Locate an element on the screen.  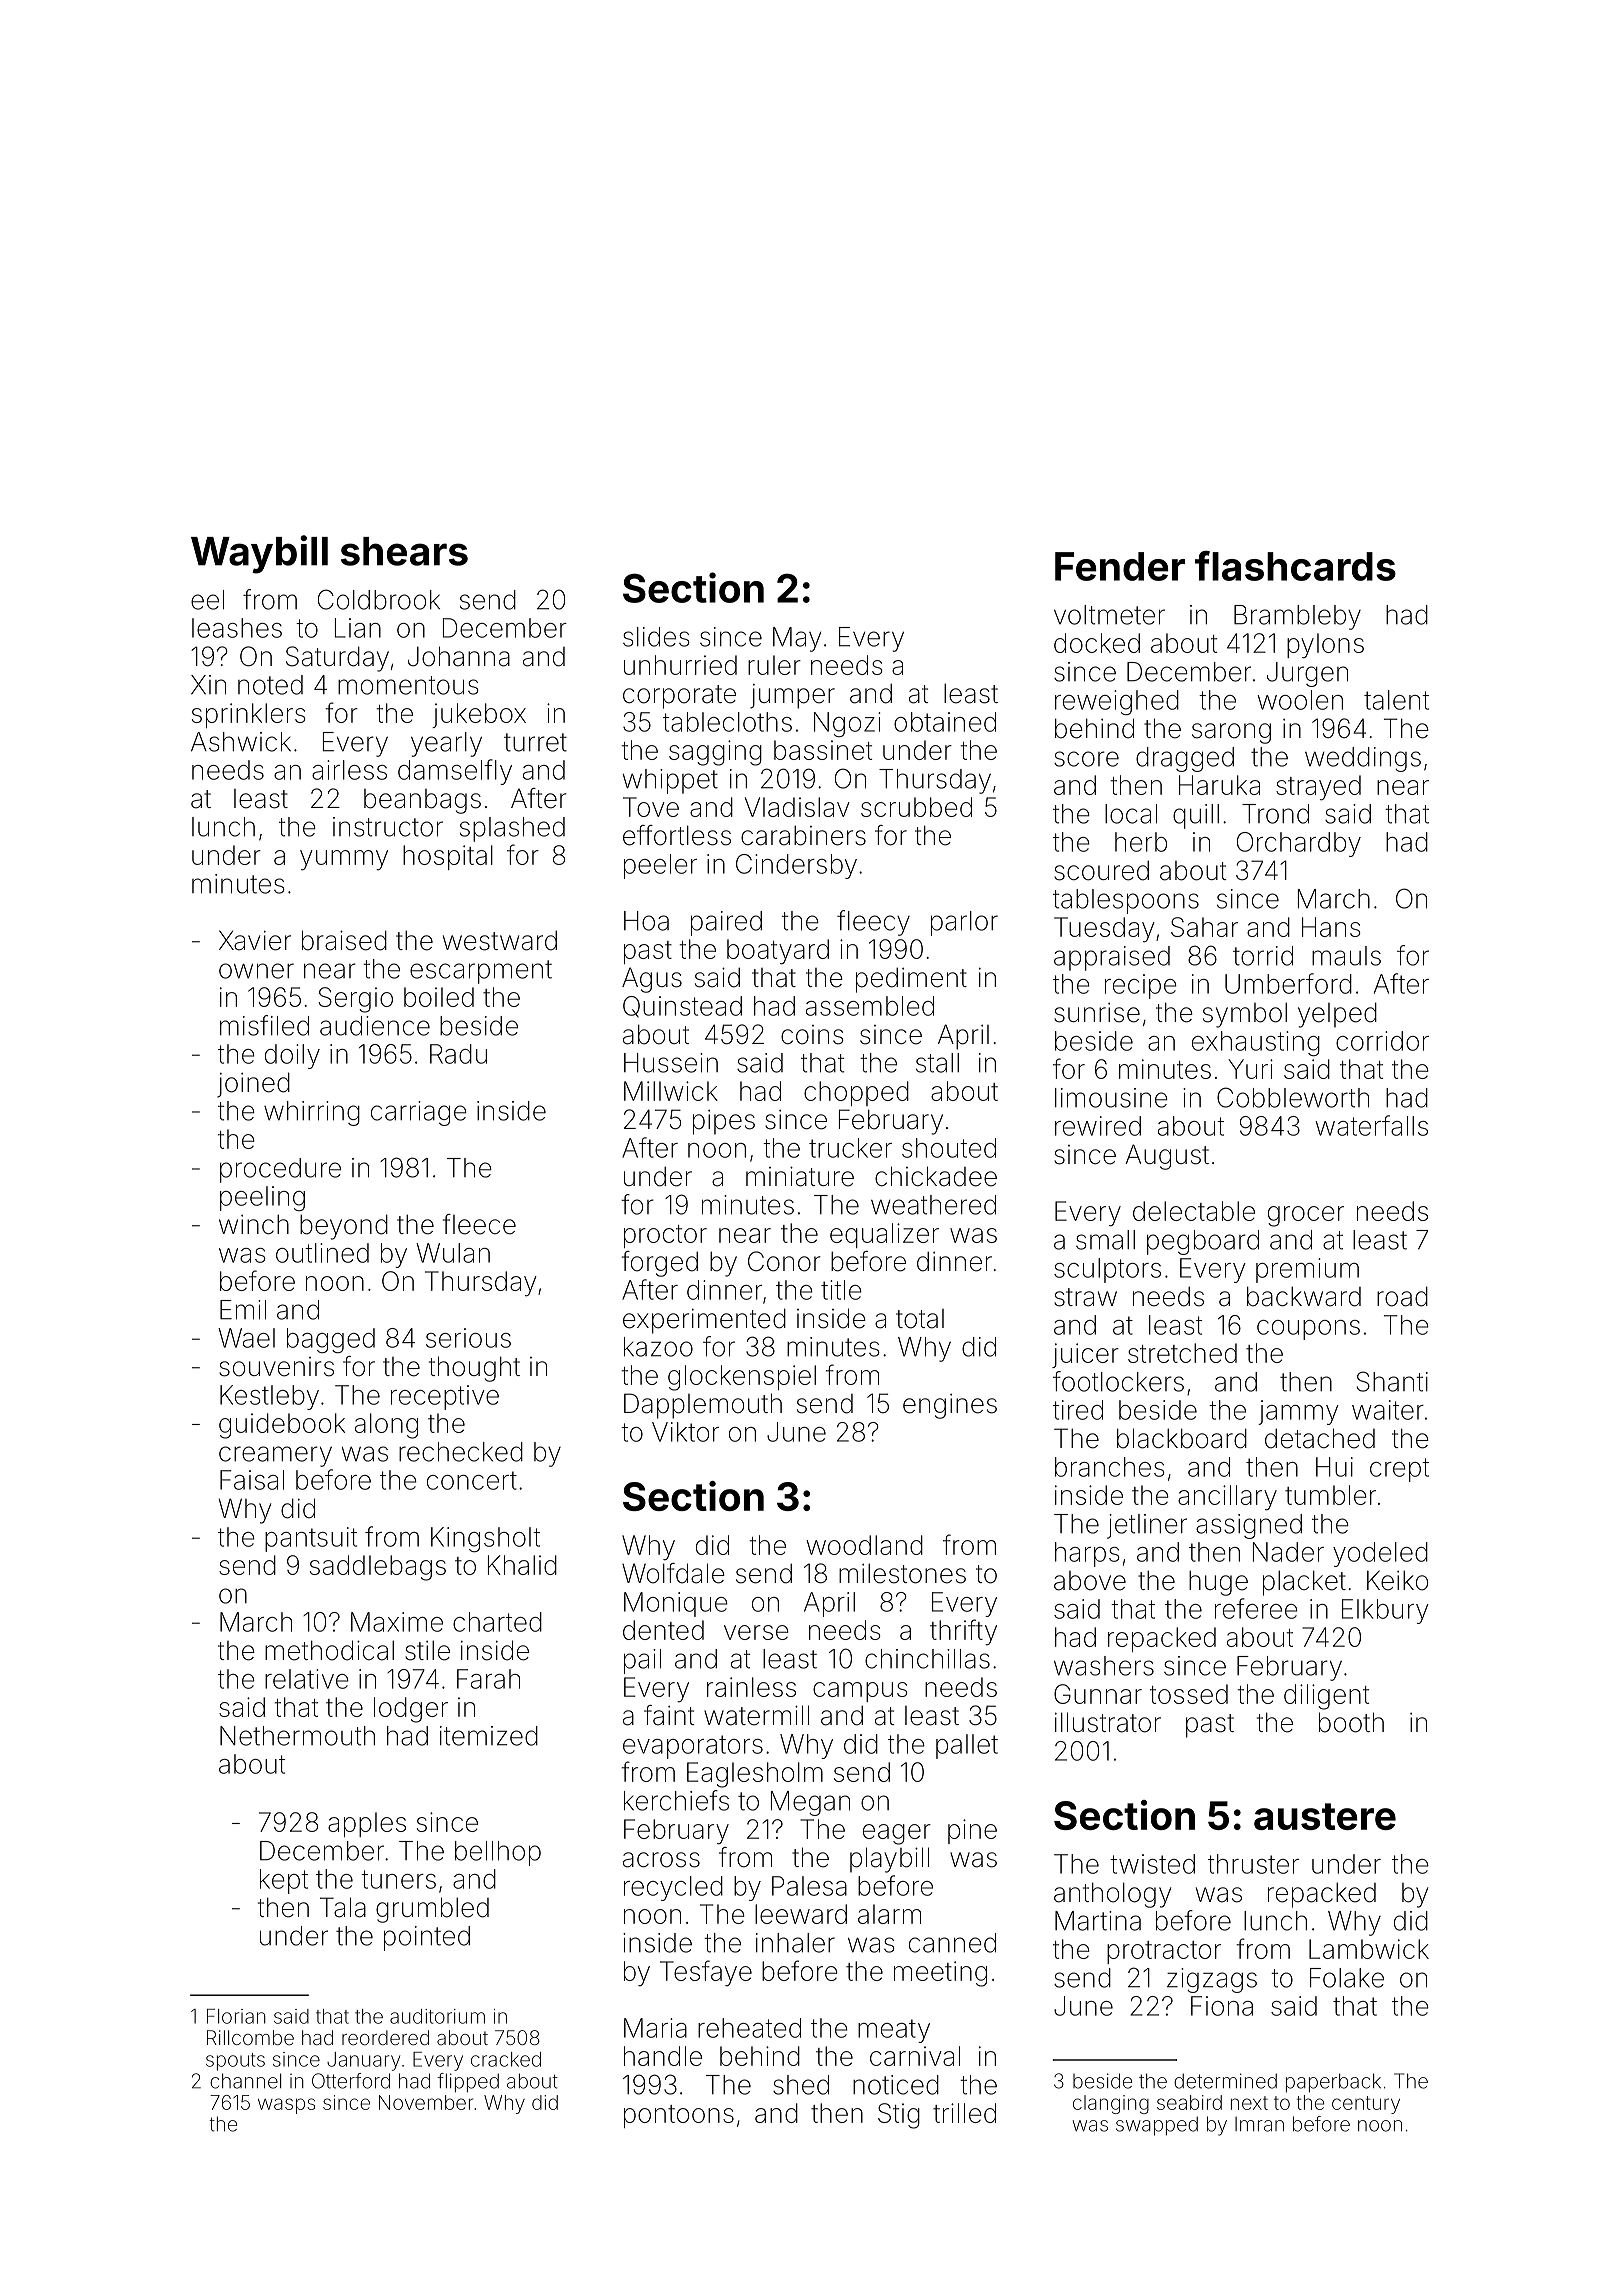
local is located at coordinates (1131, 814).
